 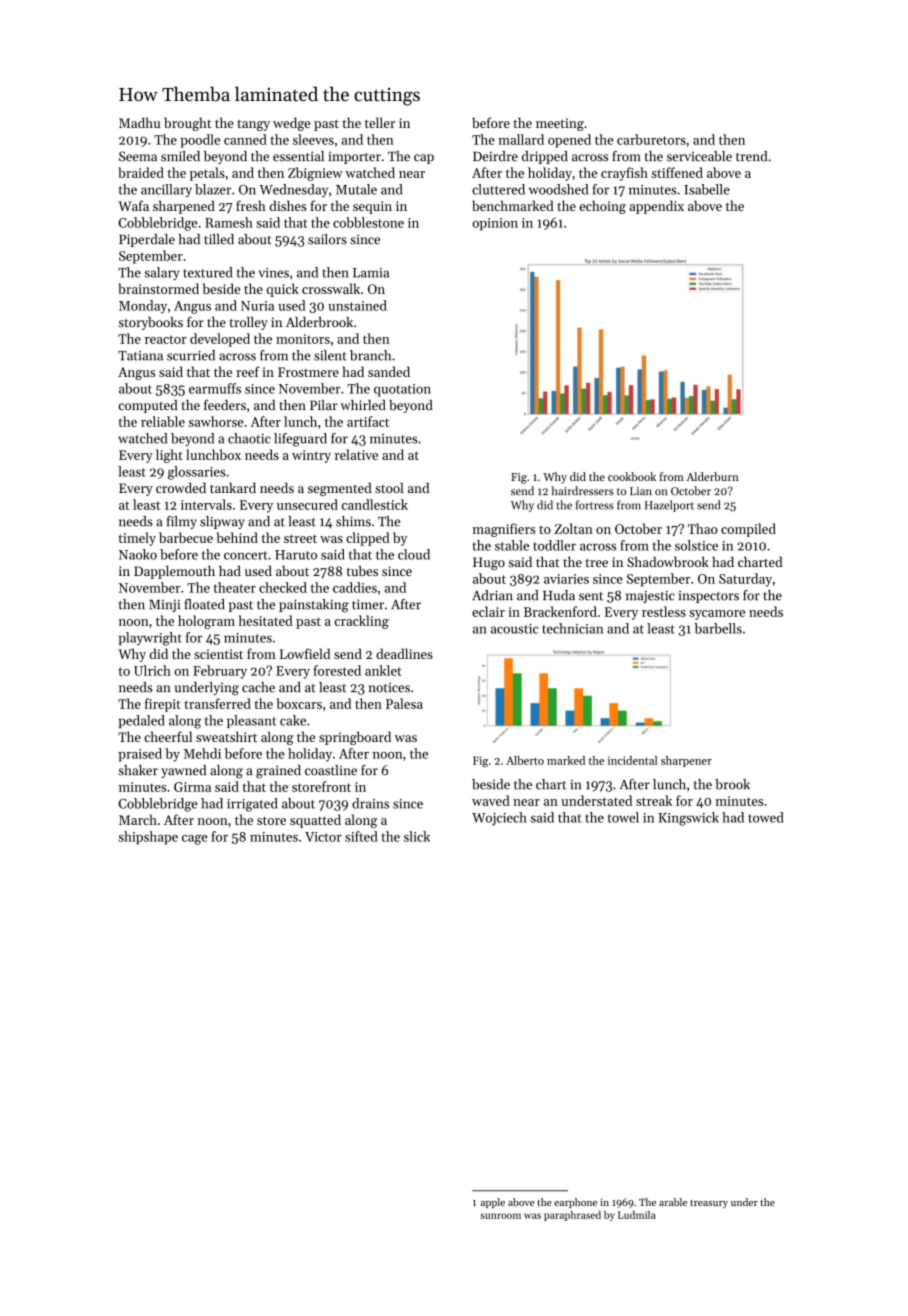 I want to click on sunroom, so click(x=500, y=1216).
